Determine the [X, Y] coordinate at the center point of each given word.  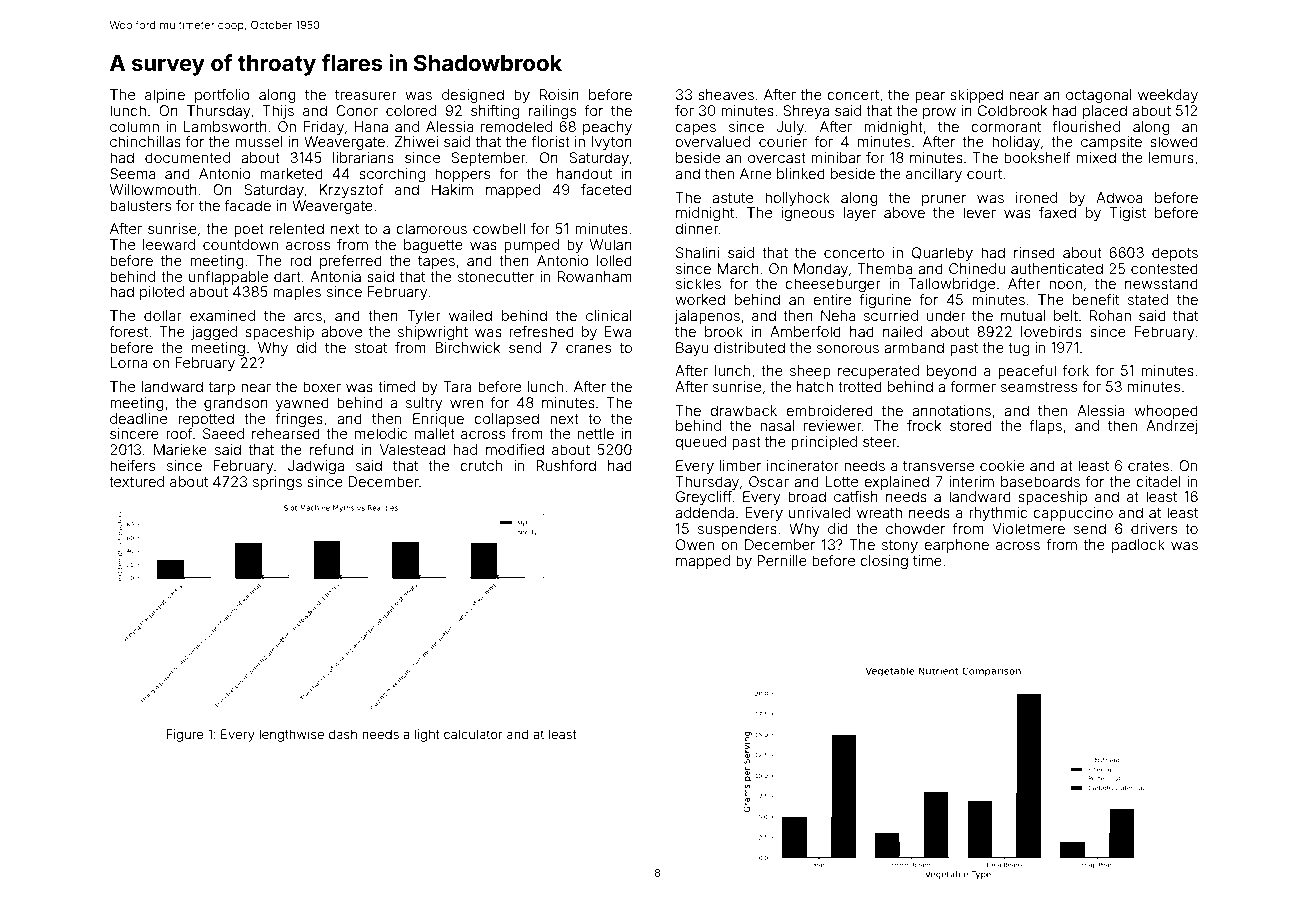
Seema [133, 173]
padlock [1138, 546]
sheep [810, 372]
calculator [473, 734]
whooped [1166, 412]
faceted [606, 189]
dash [343, 734]
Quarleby [942, 254]
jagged [214, 333]
